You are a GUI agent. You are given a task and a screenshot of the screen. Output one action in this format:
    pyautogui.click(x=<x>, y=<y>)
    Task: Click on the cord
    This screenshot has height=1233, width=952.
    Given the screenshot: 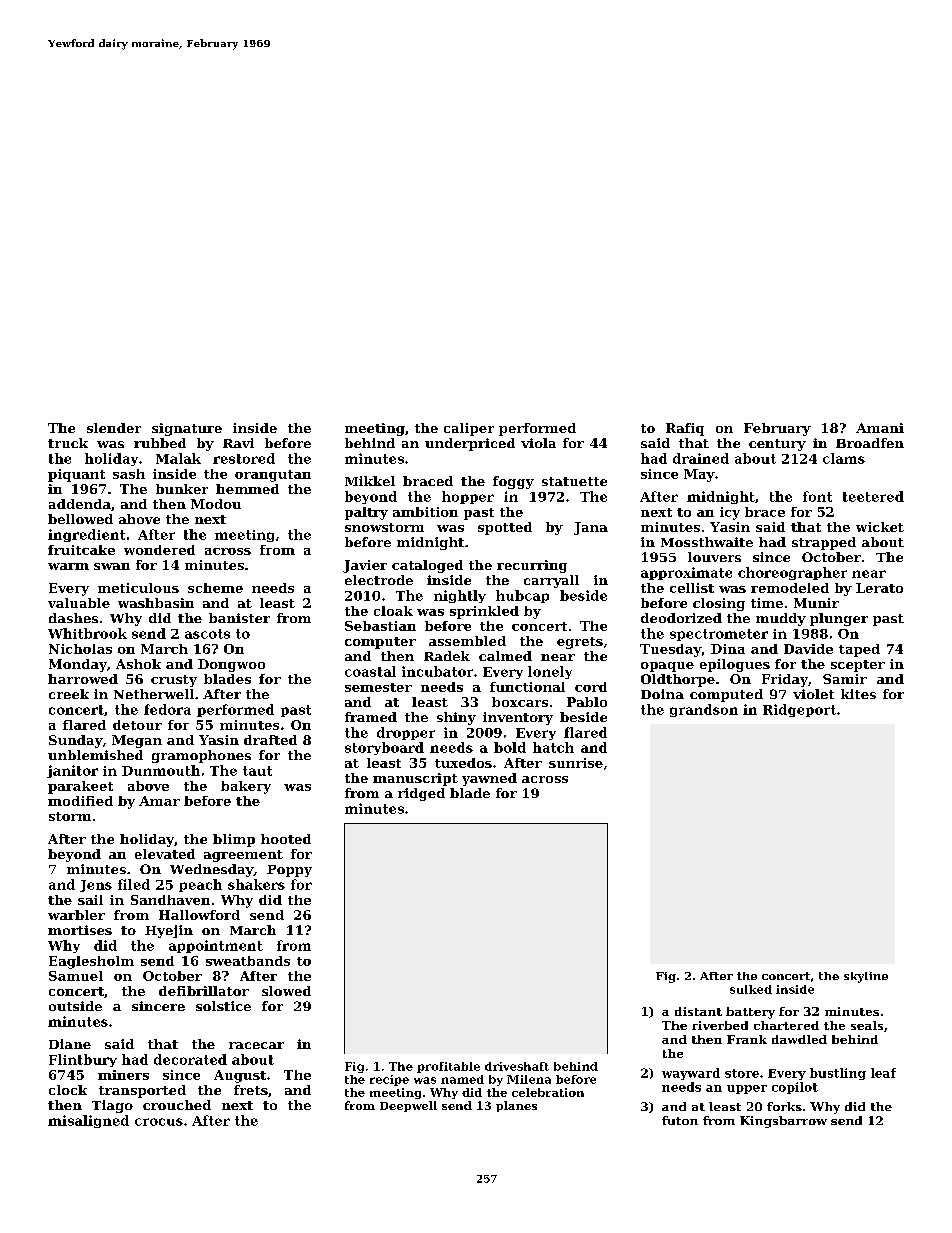 What is the action you would take?
    pyautogui.click(x=591, y=687)
